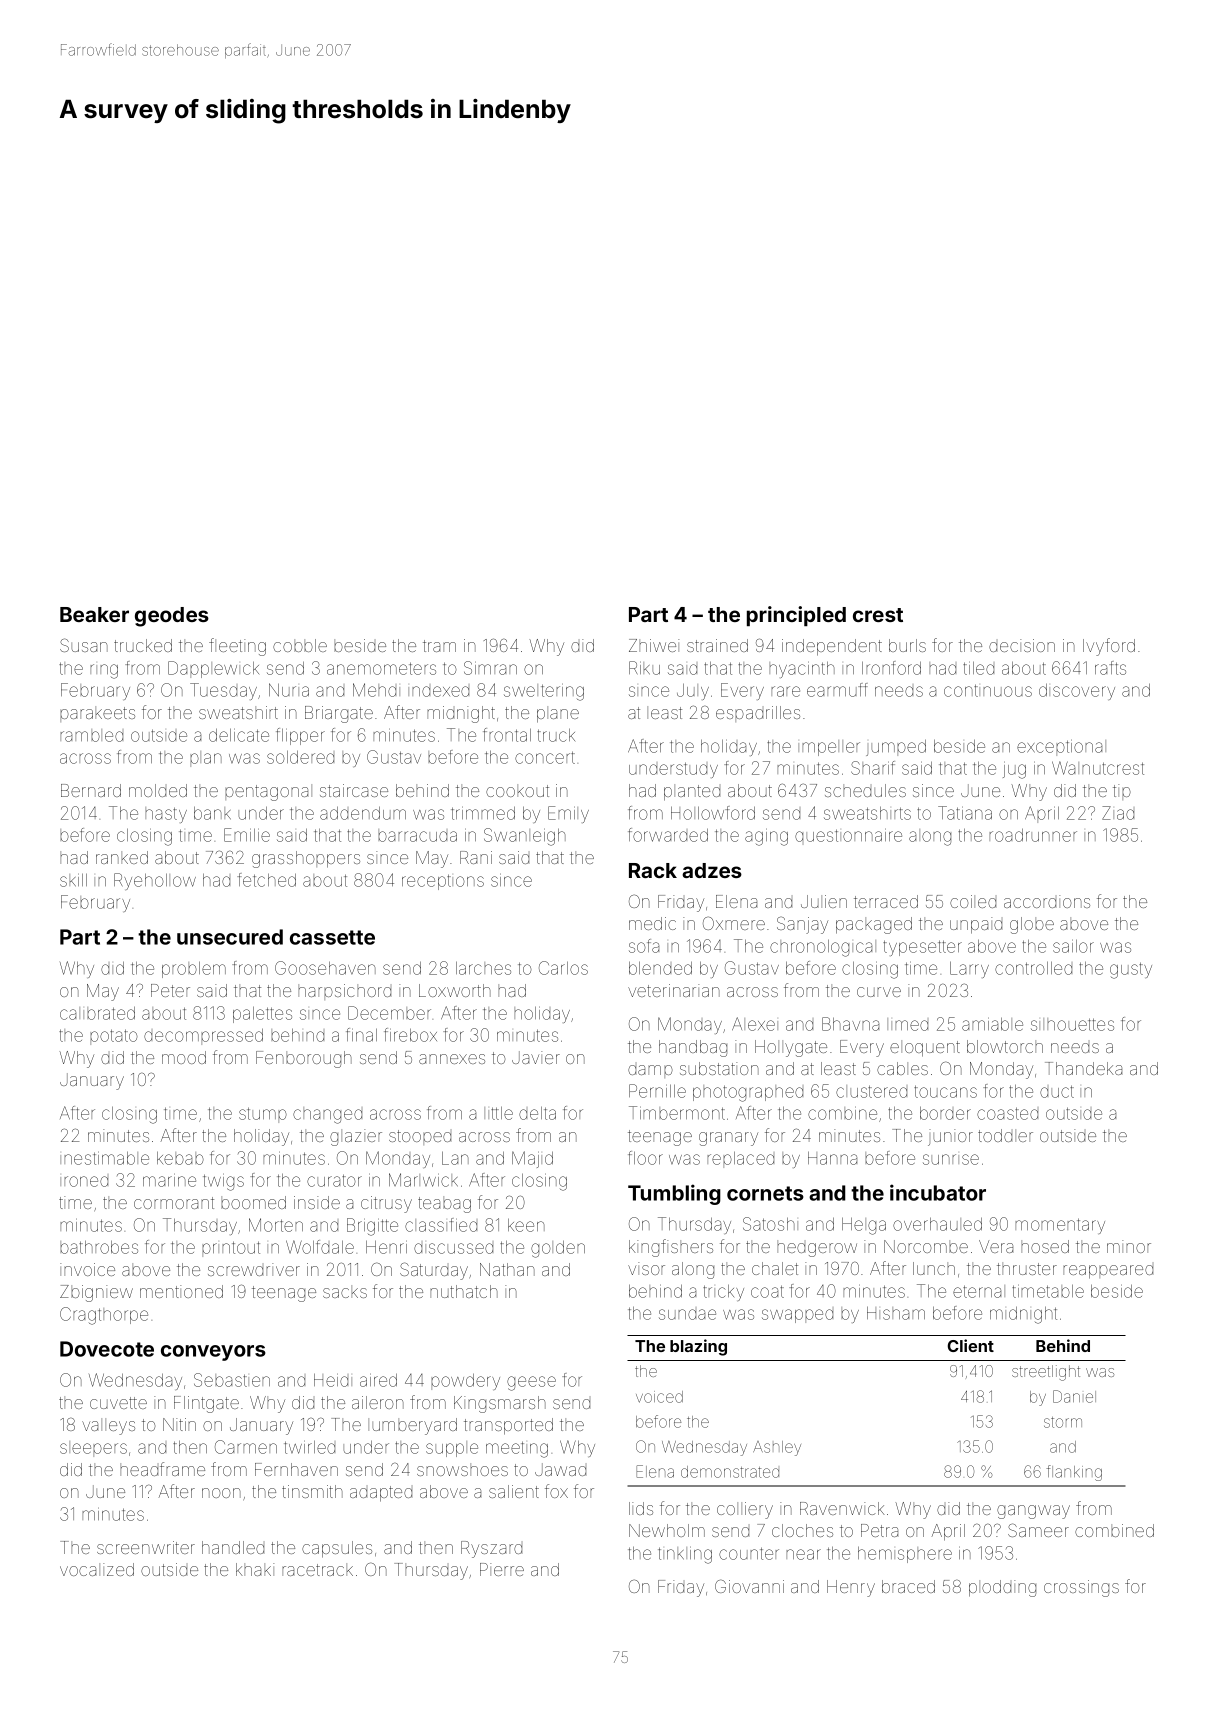 This screenshot has height=1731, width=1224. Describe the element at coordinates (654, 645) in the screenshot. I see `Zhiwei` at that location.
